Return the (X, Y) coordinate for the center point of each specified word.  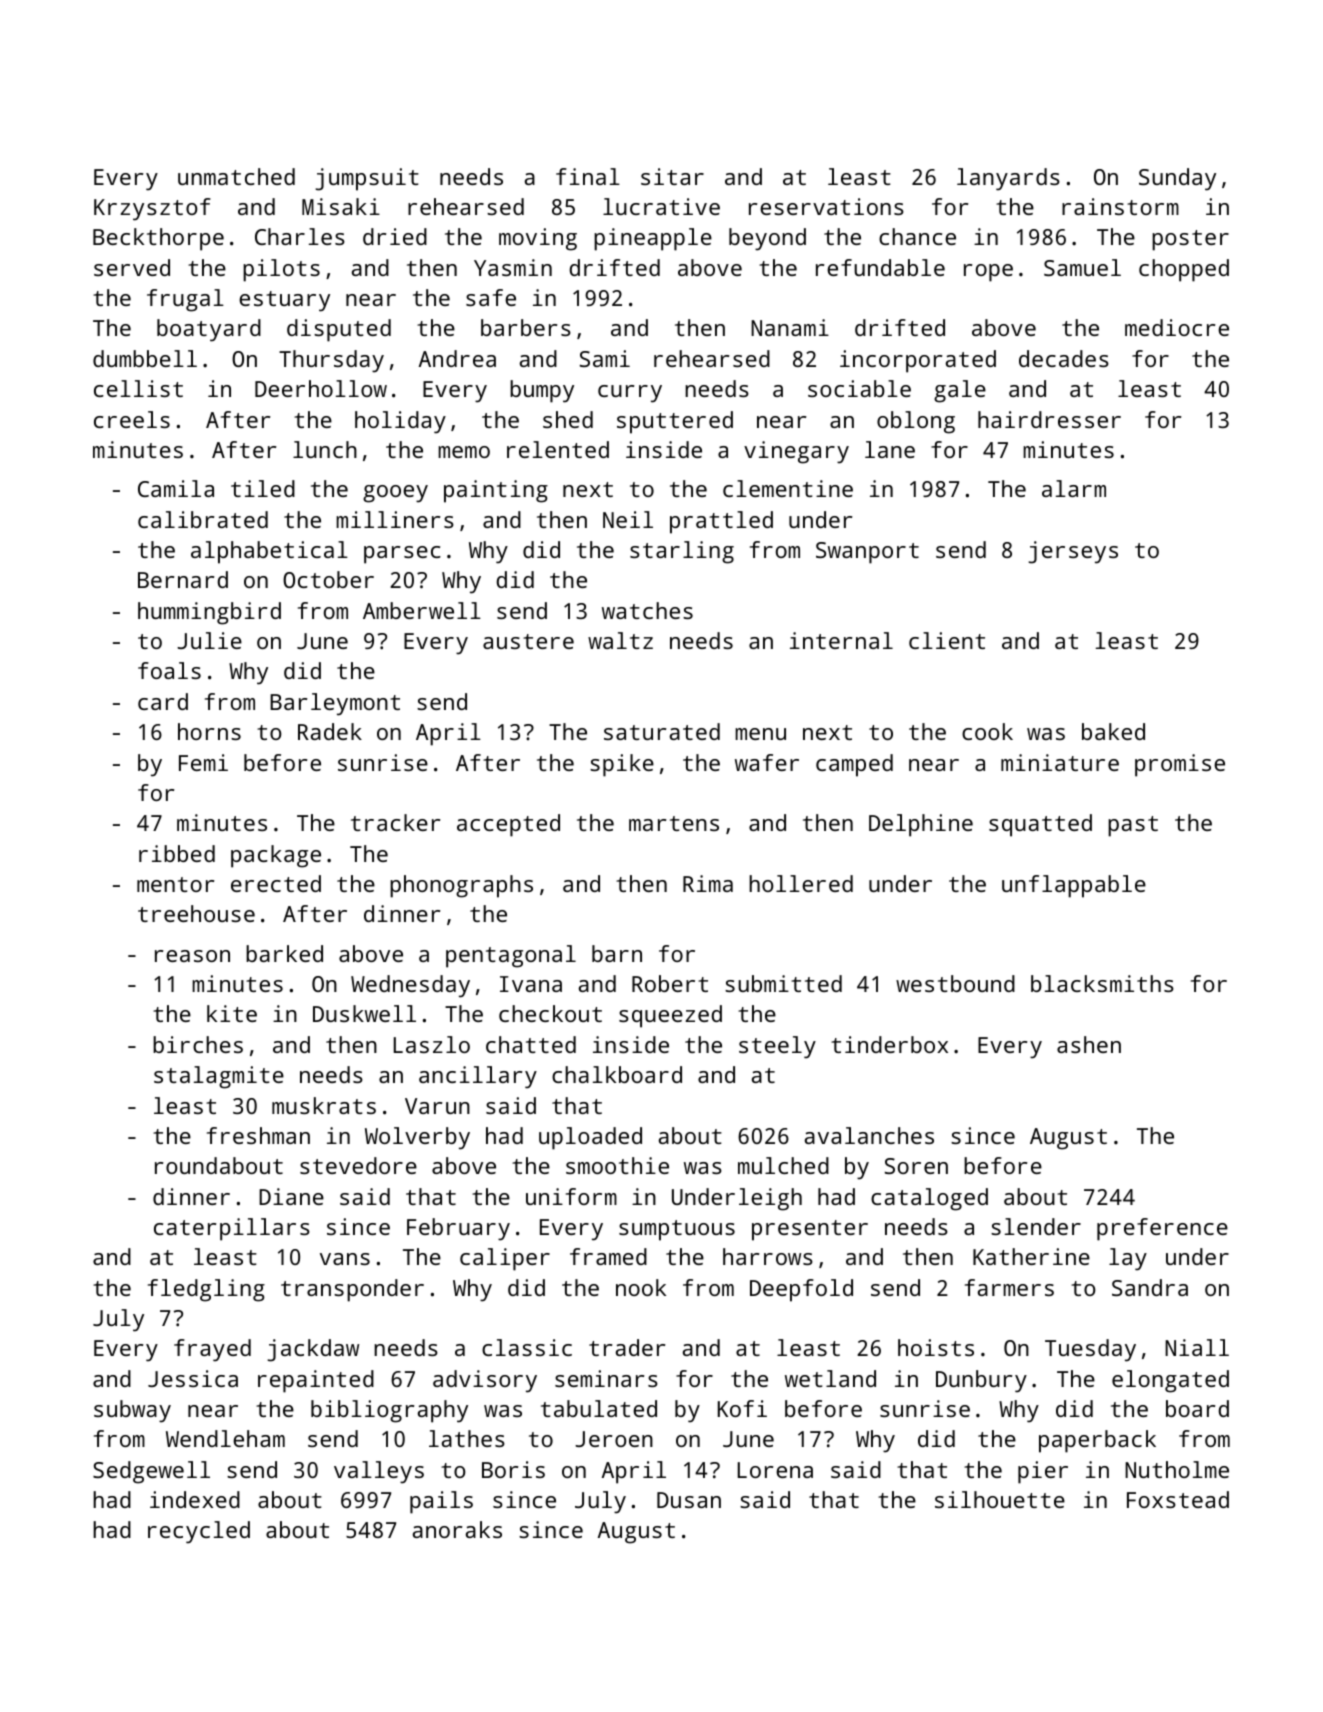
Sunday (1177, 179)
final (588, 176)
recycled (199, 1532)
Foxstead (1178, 1499)
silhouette (1000, 1499)
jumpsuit (367, 179)
